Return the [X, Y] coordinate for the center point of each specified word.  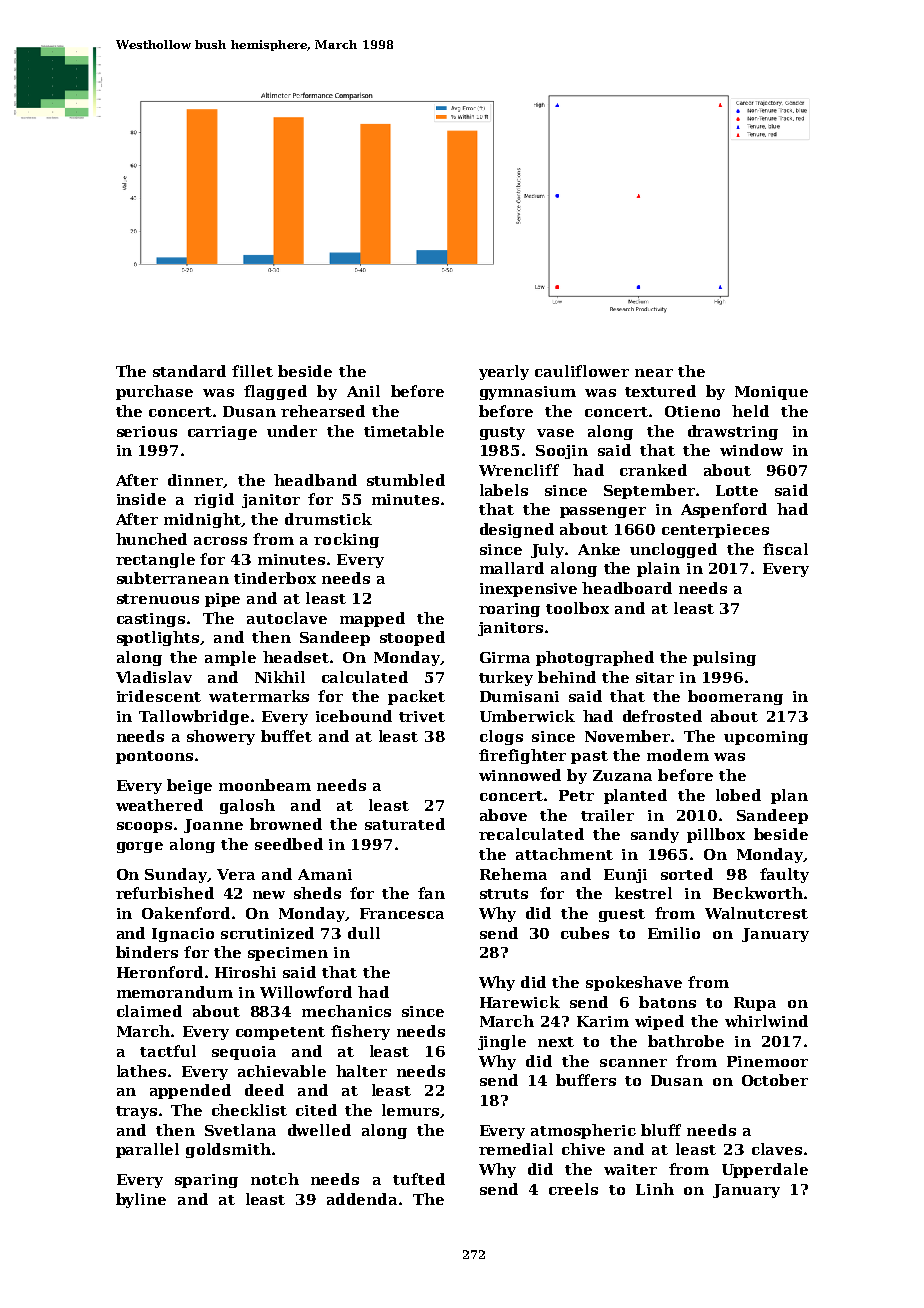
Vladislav [154, 677]
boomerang [735, 697]
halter [361, 1071]
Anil [363, 391]
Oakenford [186, 913]
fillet [252, 371]
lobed [738, 795]
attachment [564, 854]
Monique [771, 393]
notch [275, 1179]
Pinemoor [767, 1061]
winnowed [520, 775]
